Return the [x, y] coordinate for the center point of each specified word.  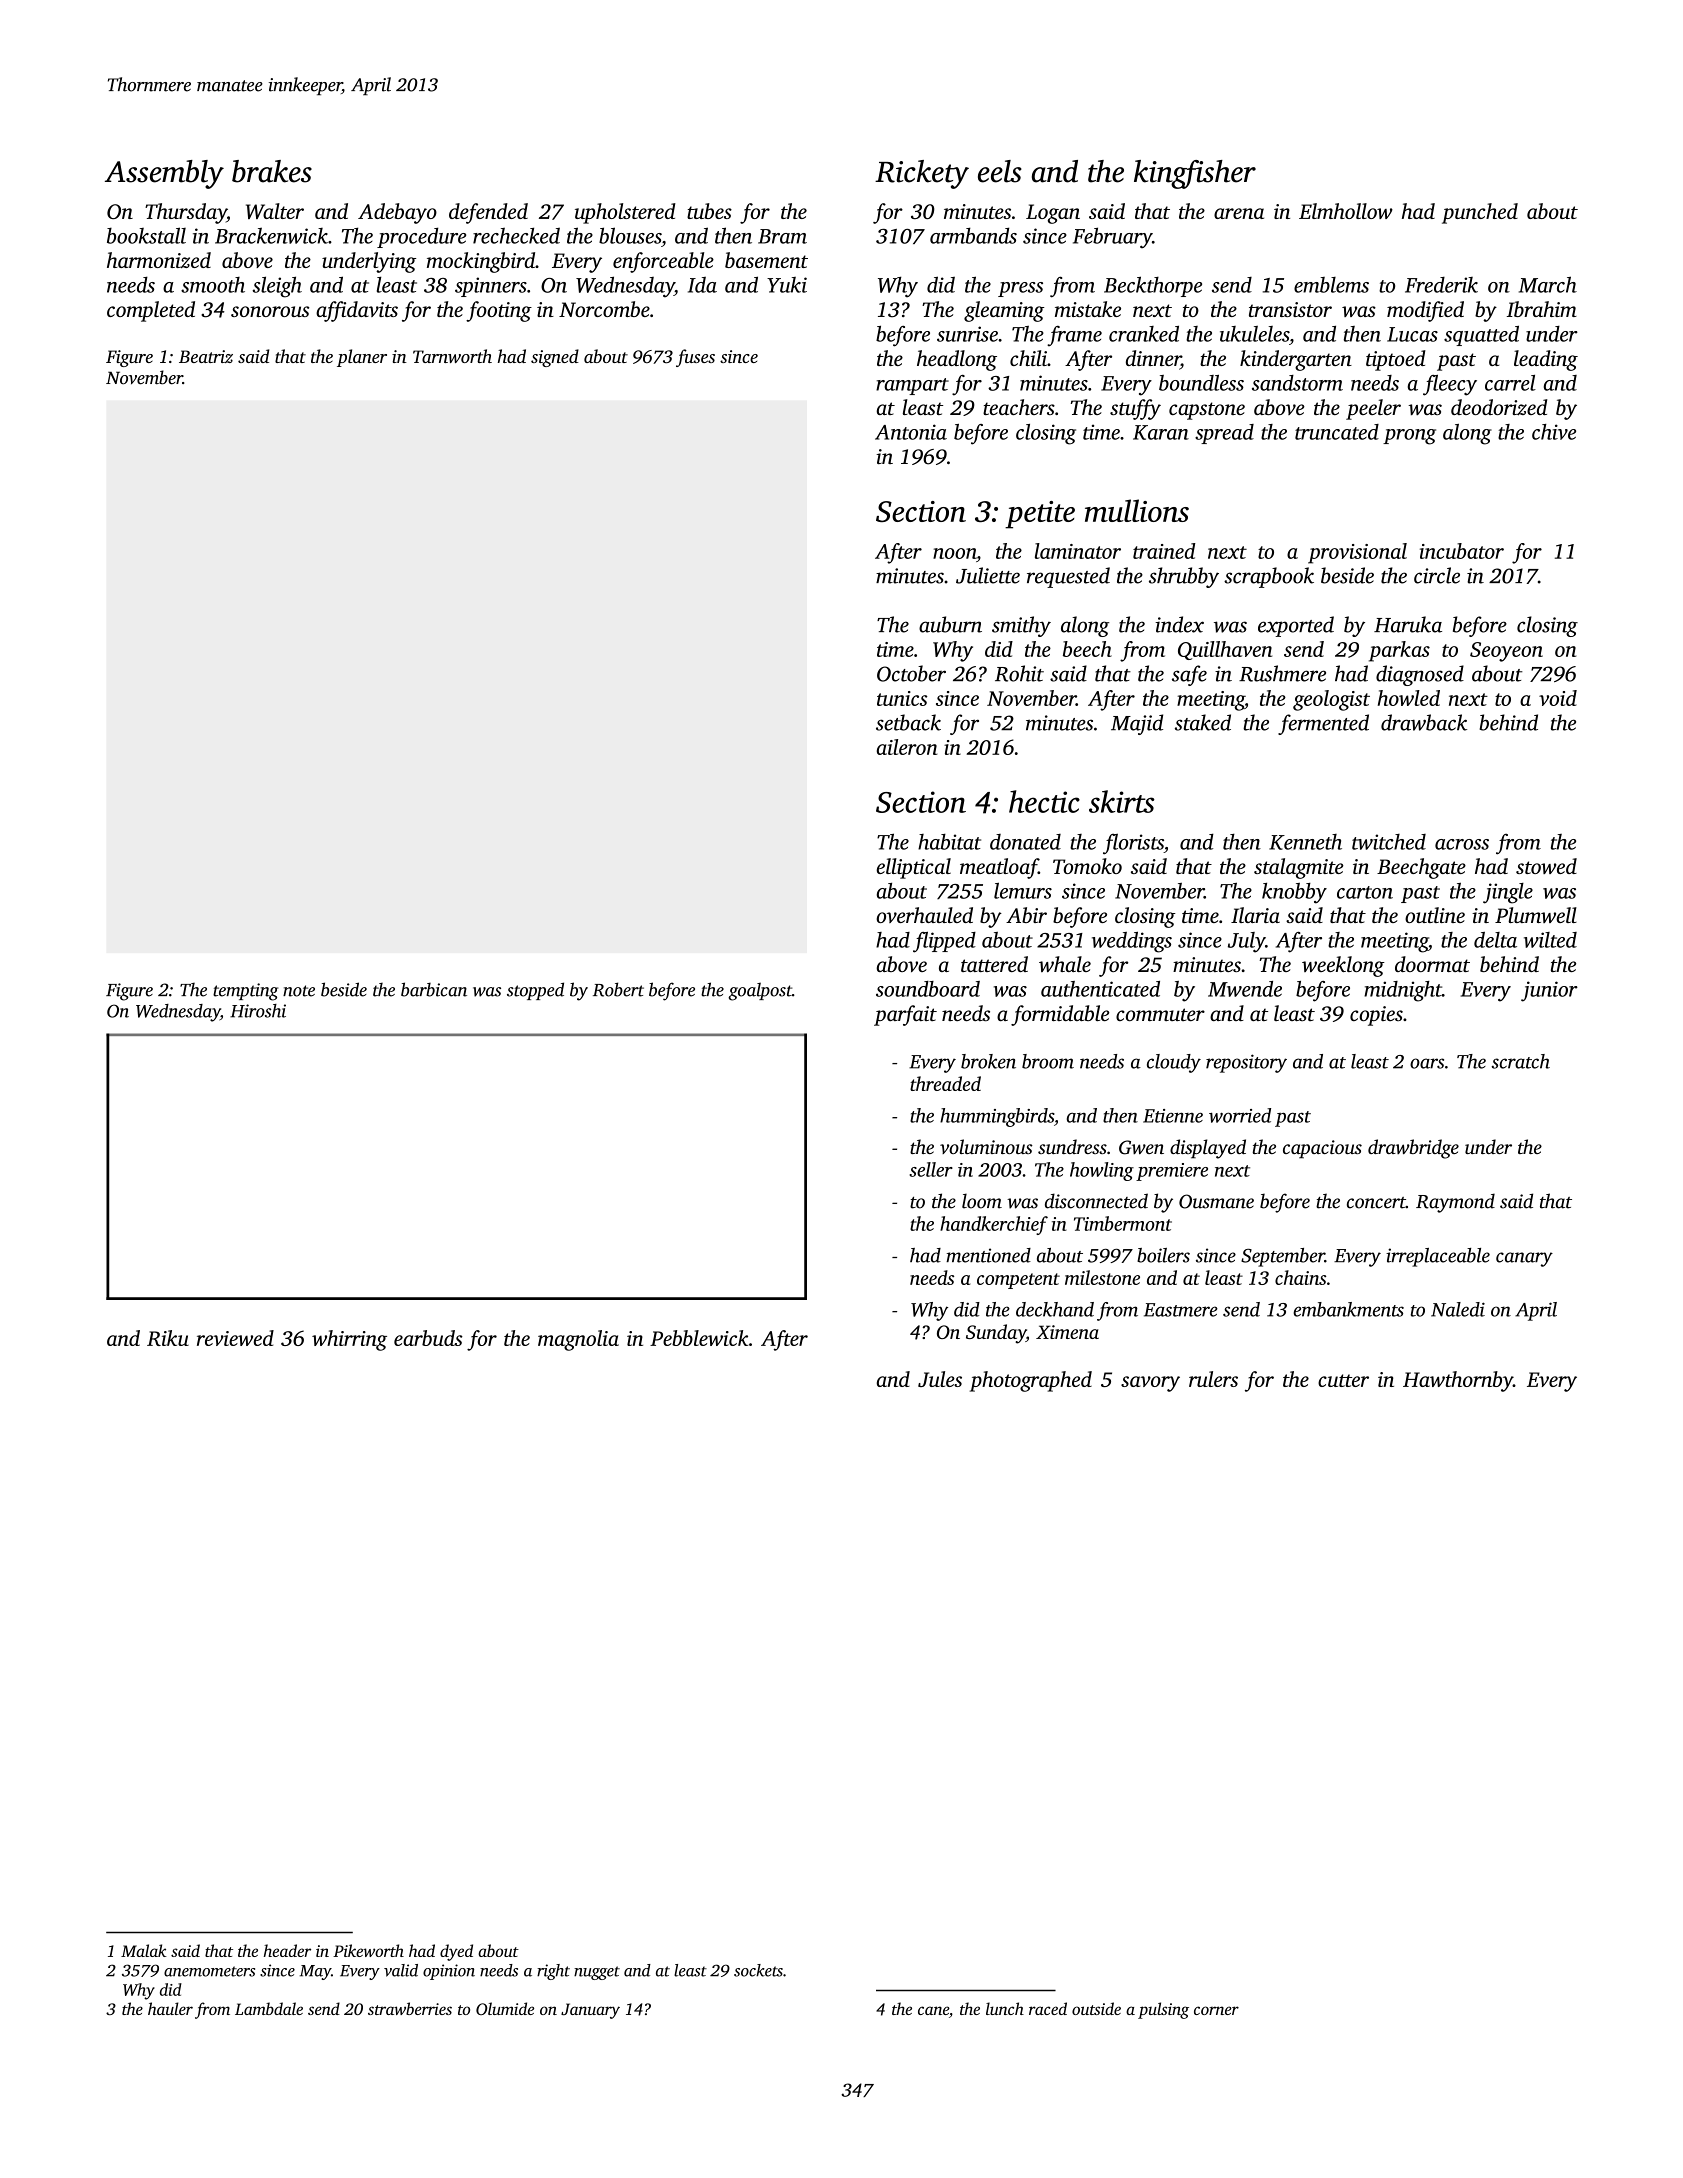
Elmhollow [1346, 211]
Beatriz [206, 356]
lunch [1005, 2008]
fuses [695, 358]
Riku [168, 1338]
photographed [1031, 1381]
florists [1133, 844]
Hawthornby [1458, 1381]
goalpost [760, 991]
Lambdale [269, 2008]
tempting [245, 992]
